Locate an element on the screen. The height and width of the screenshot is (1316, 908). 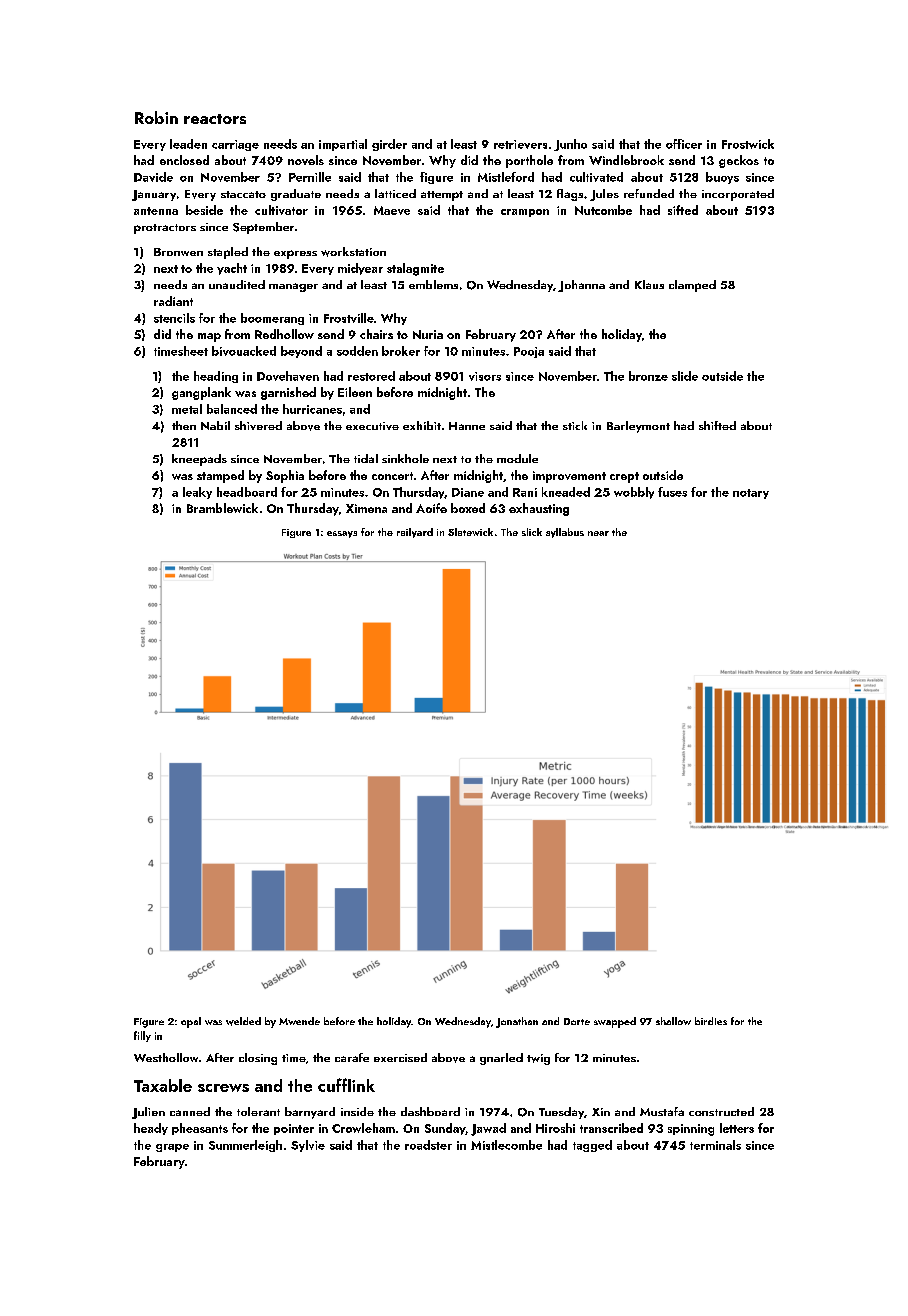
Pooja is located at coordinates (529, 352).
